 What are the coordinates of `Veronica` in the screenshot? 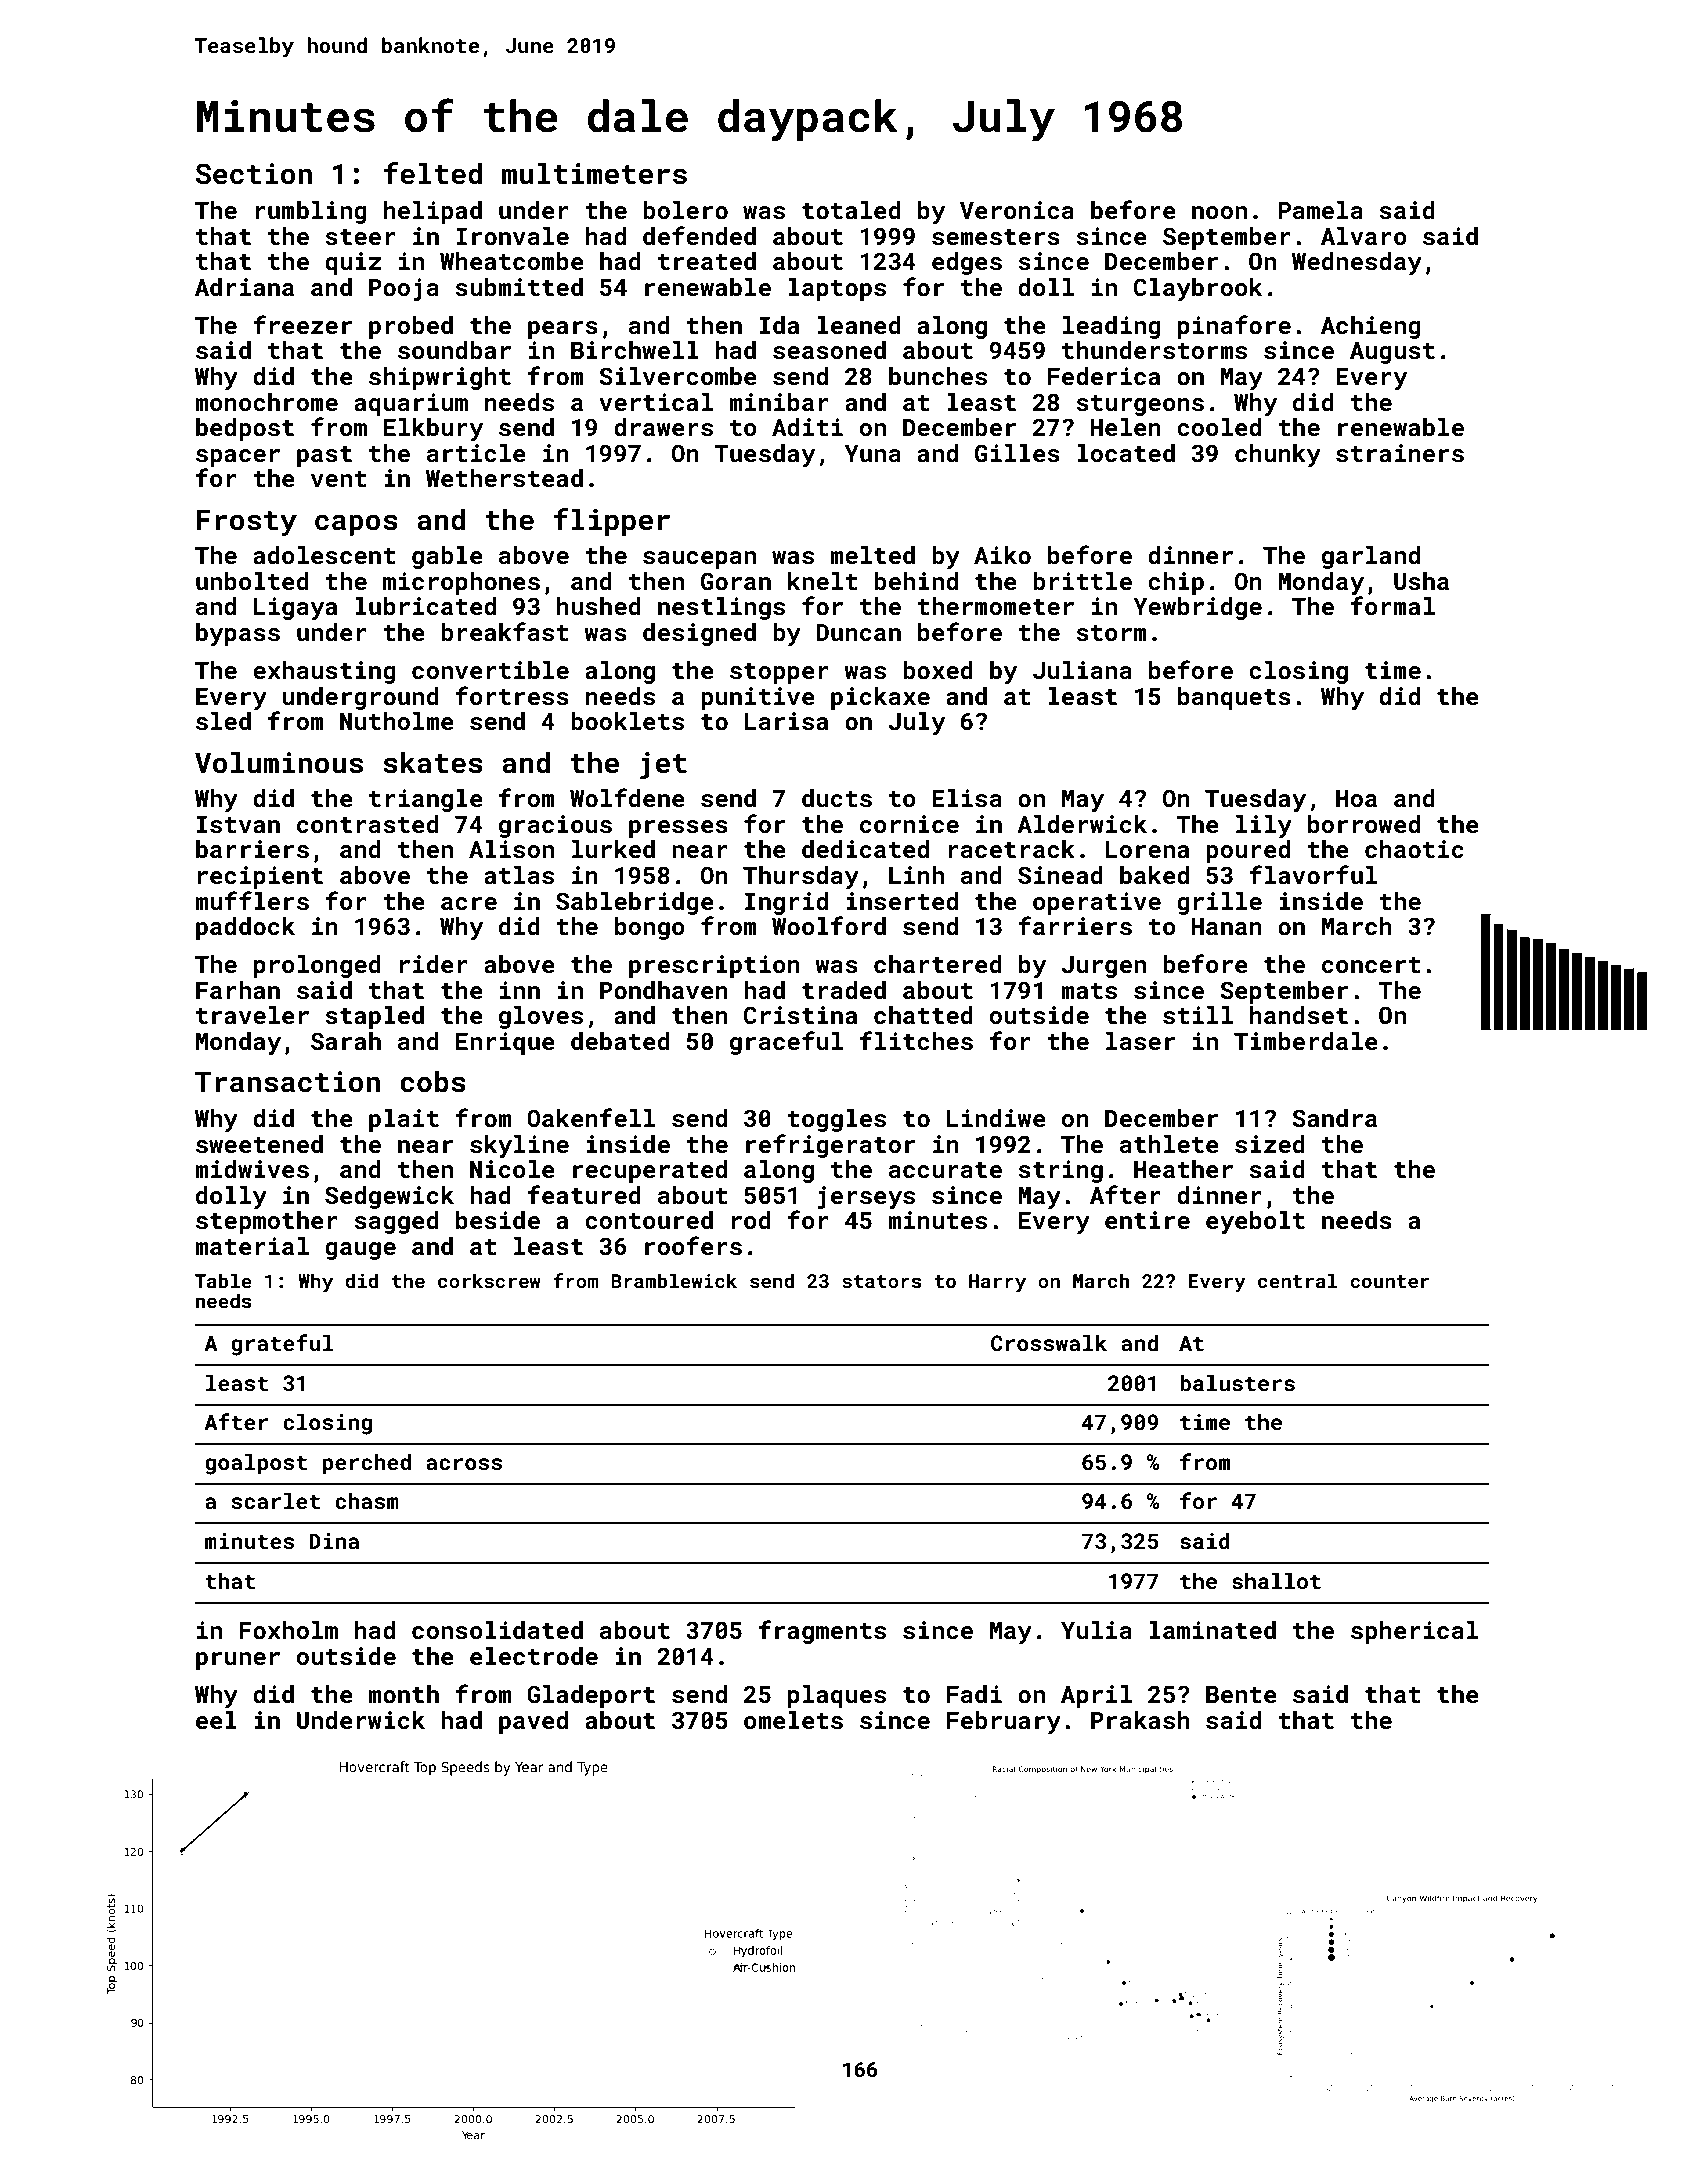 It's located at (1017, 210).
